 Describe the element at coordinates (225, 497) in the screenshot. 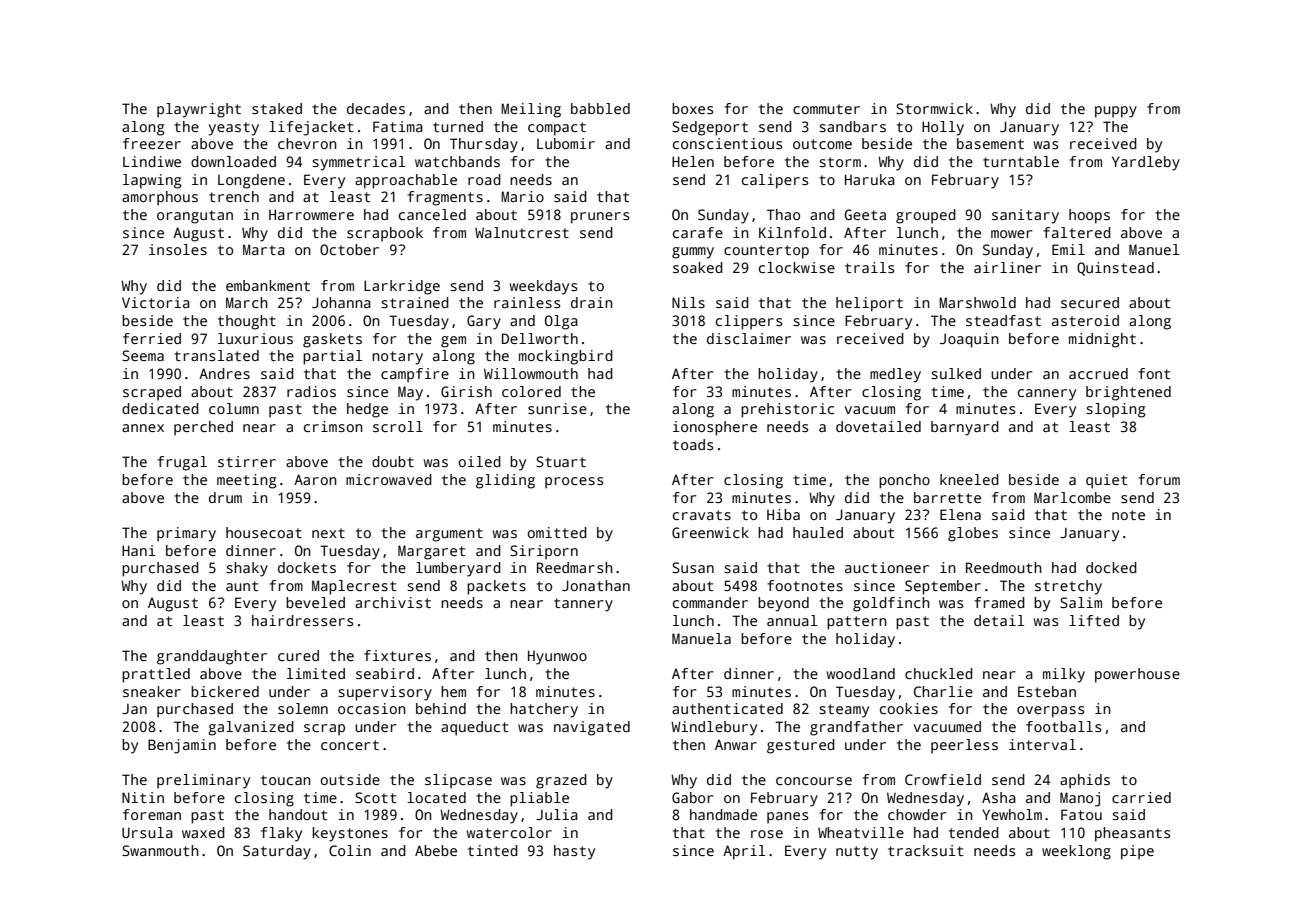

I see `drum` at that location.
